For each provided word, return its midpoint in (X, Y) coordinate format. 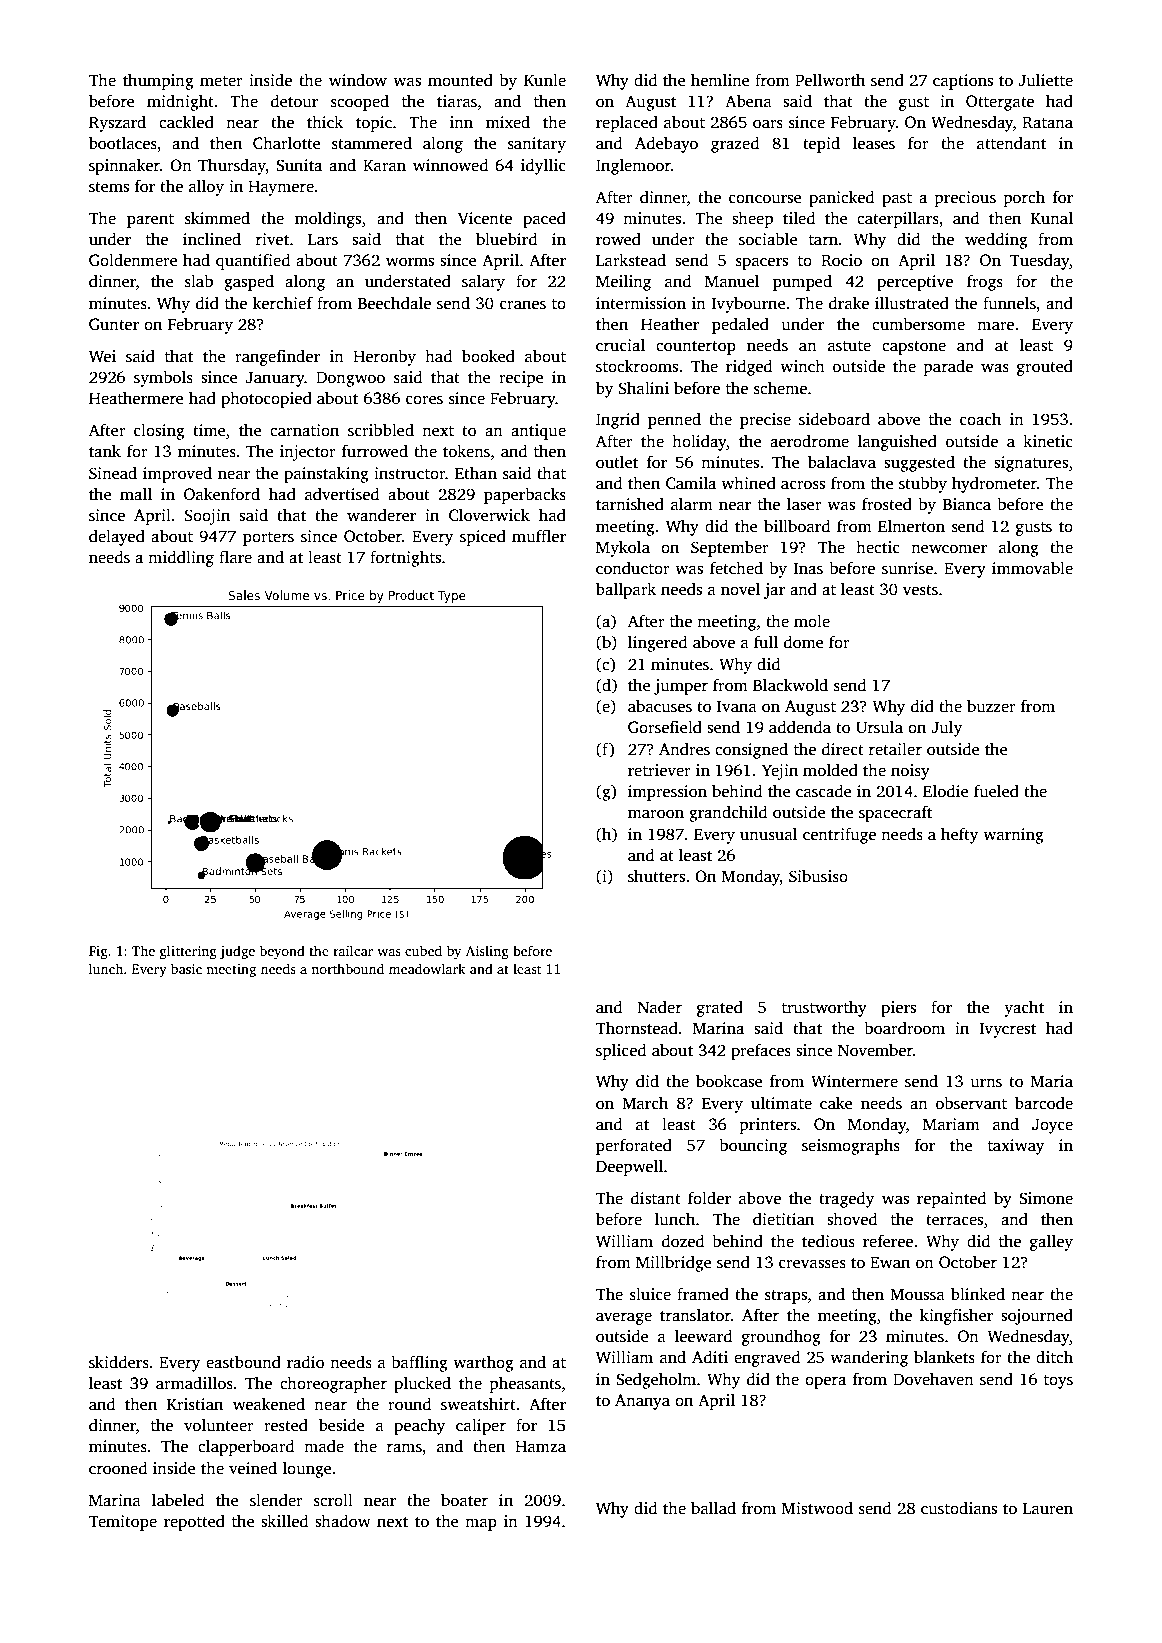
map (481, 1524)
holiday (699, 442)
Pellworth (830, 80)
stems (109, 187)
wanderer (381, 515)
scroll (333, 1500)
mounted (460, 80)
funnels (1009, 303)
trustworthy (824, 1009)
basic (186, 968)
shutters (656, 876)
